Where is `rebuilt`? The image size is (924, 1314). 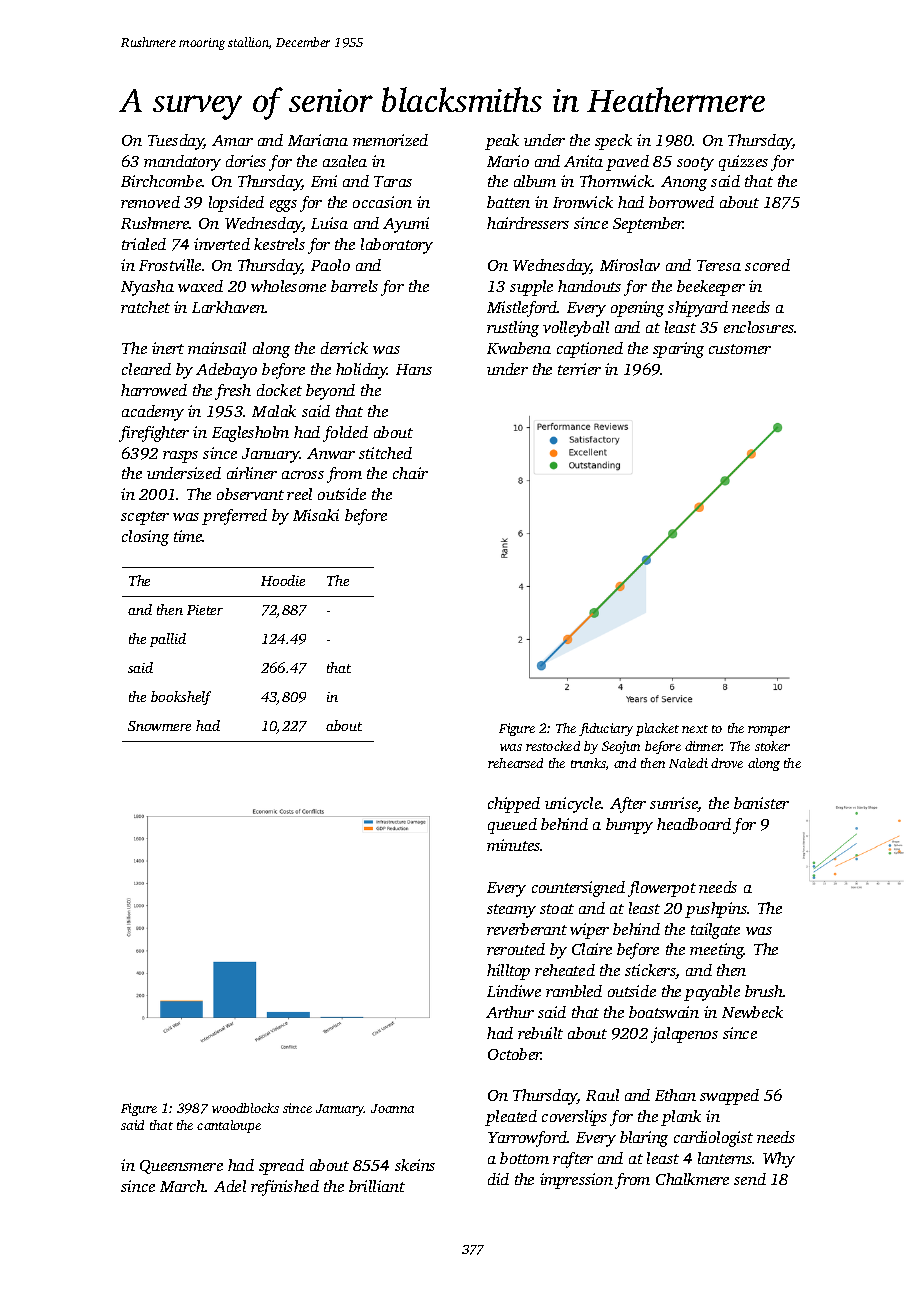
rebuilt is located at coordinates (540, 1033).
